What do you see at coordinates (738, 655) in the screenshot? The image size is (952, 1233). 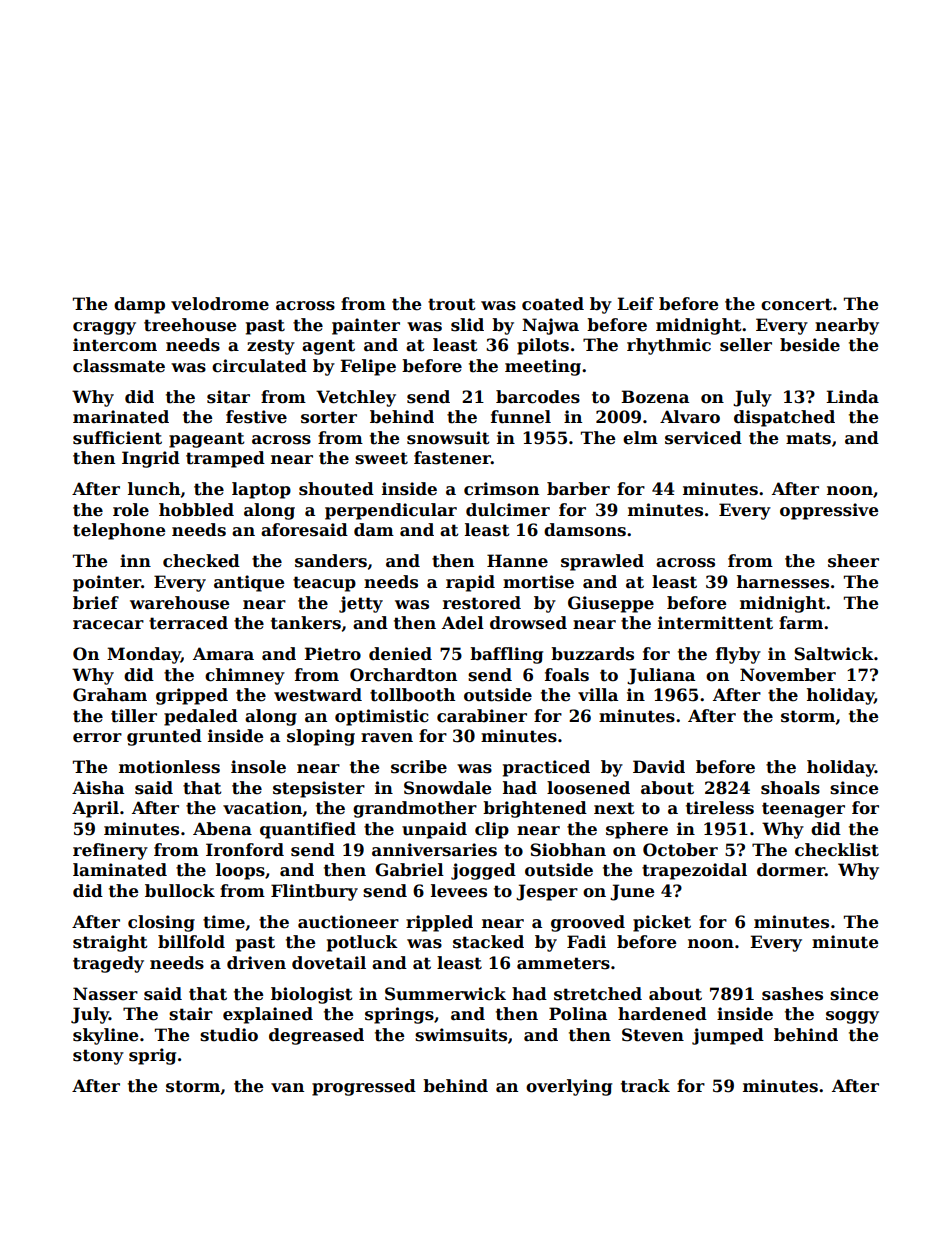 I see `flyby` at bounding box center [738, 655].
